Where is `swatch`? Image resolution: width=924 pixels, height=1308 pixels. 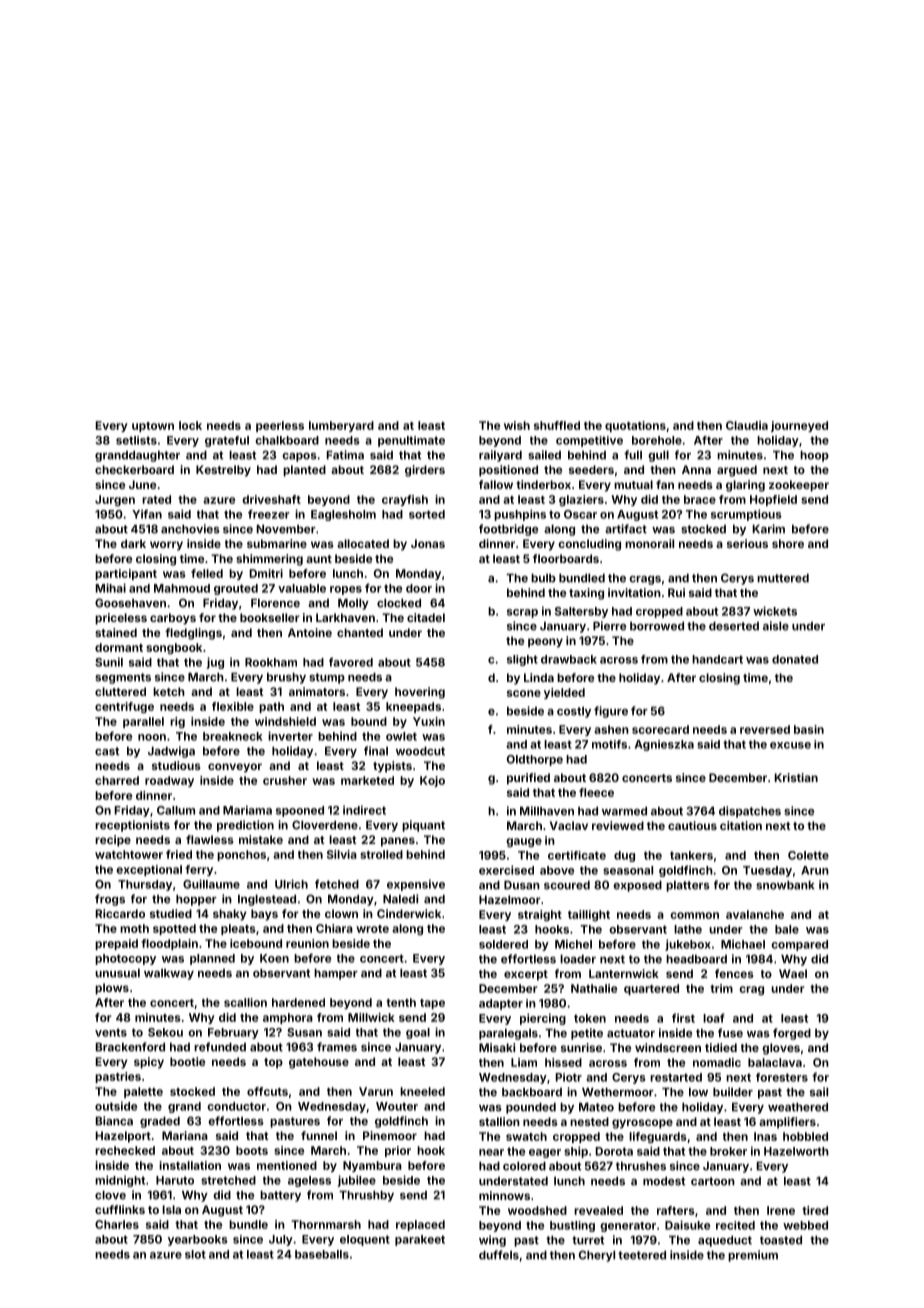
swatch is located at coordinates (526, 1136).
